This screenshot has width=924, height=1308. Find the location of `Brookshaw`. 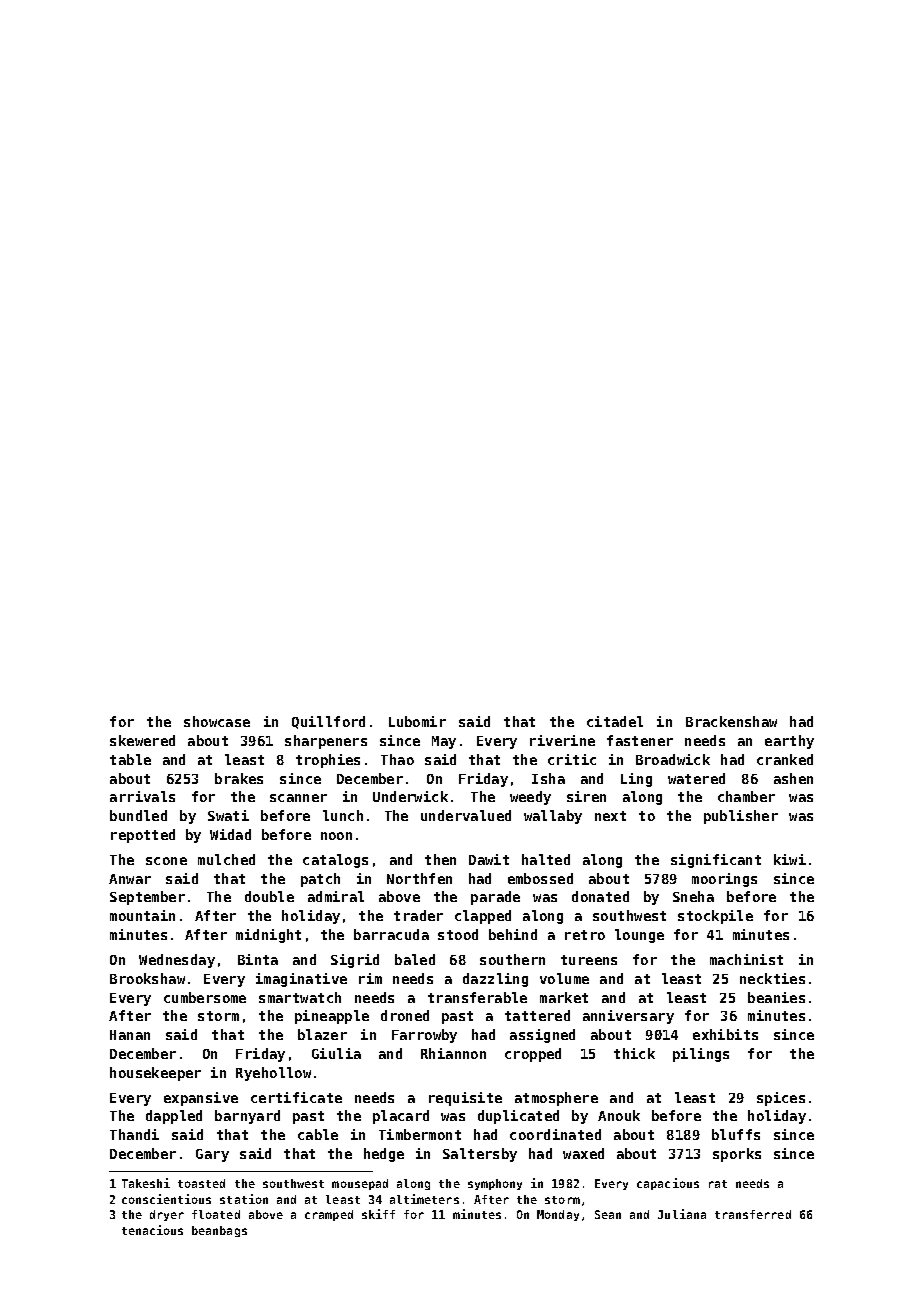

Brookshaw is located at coordinates (147, 978).
